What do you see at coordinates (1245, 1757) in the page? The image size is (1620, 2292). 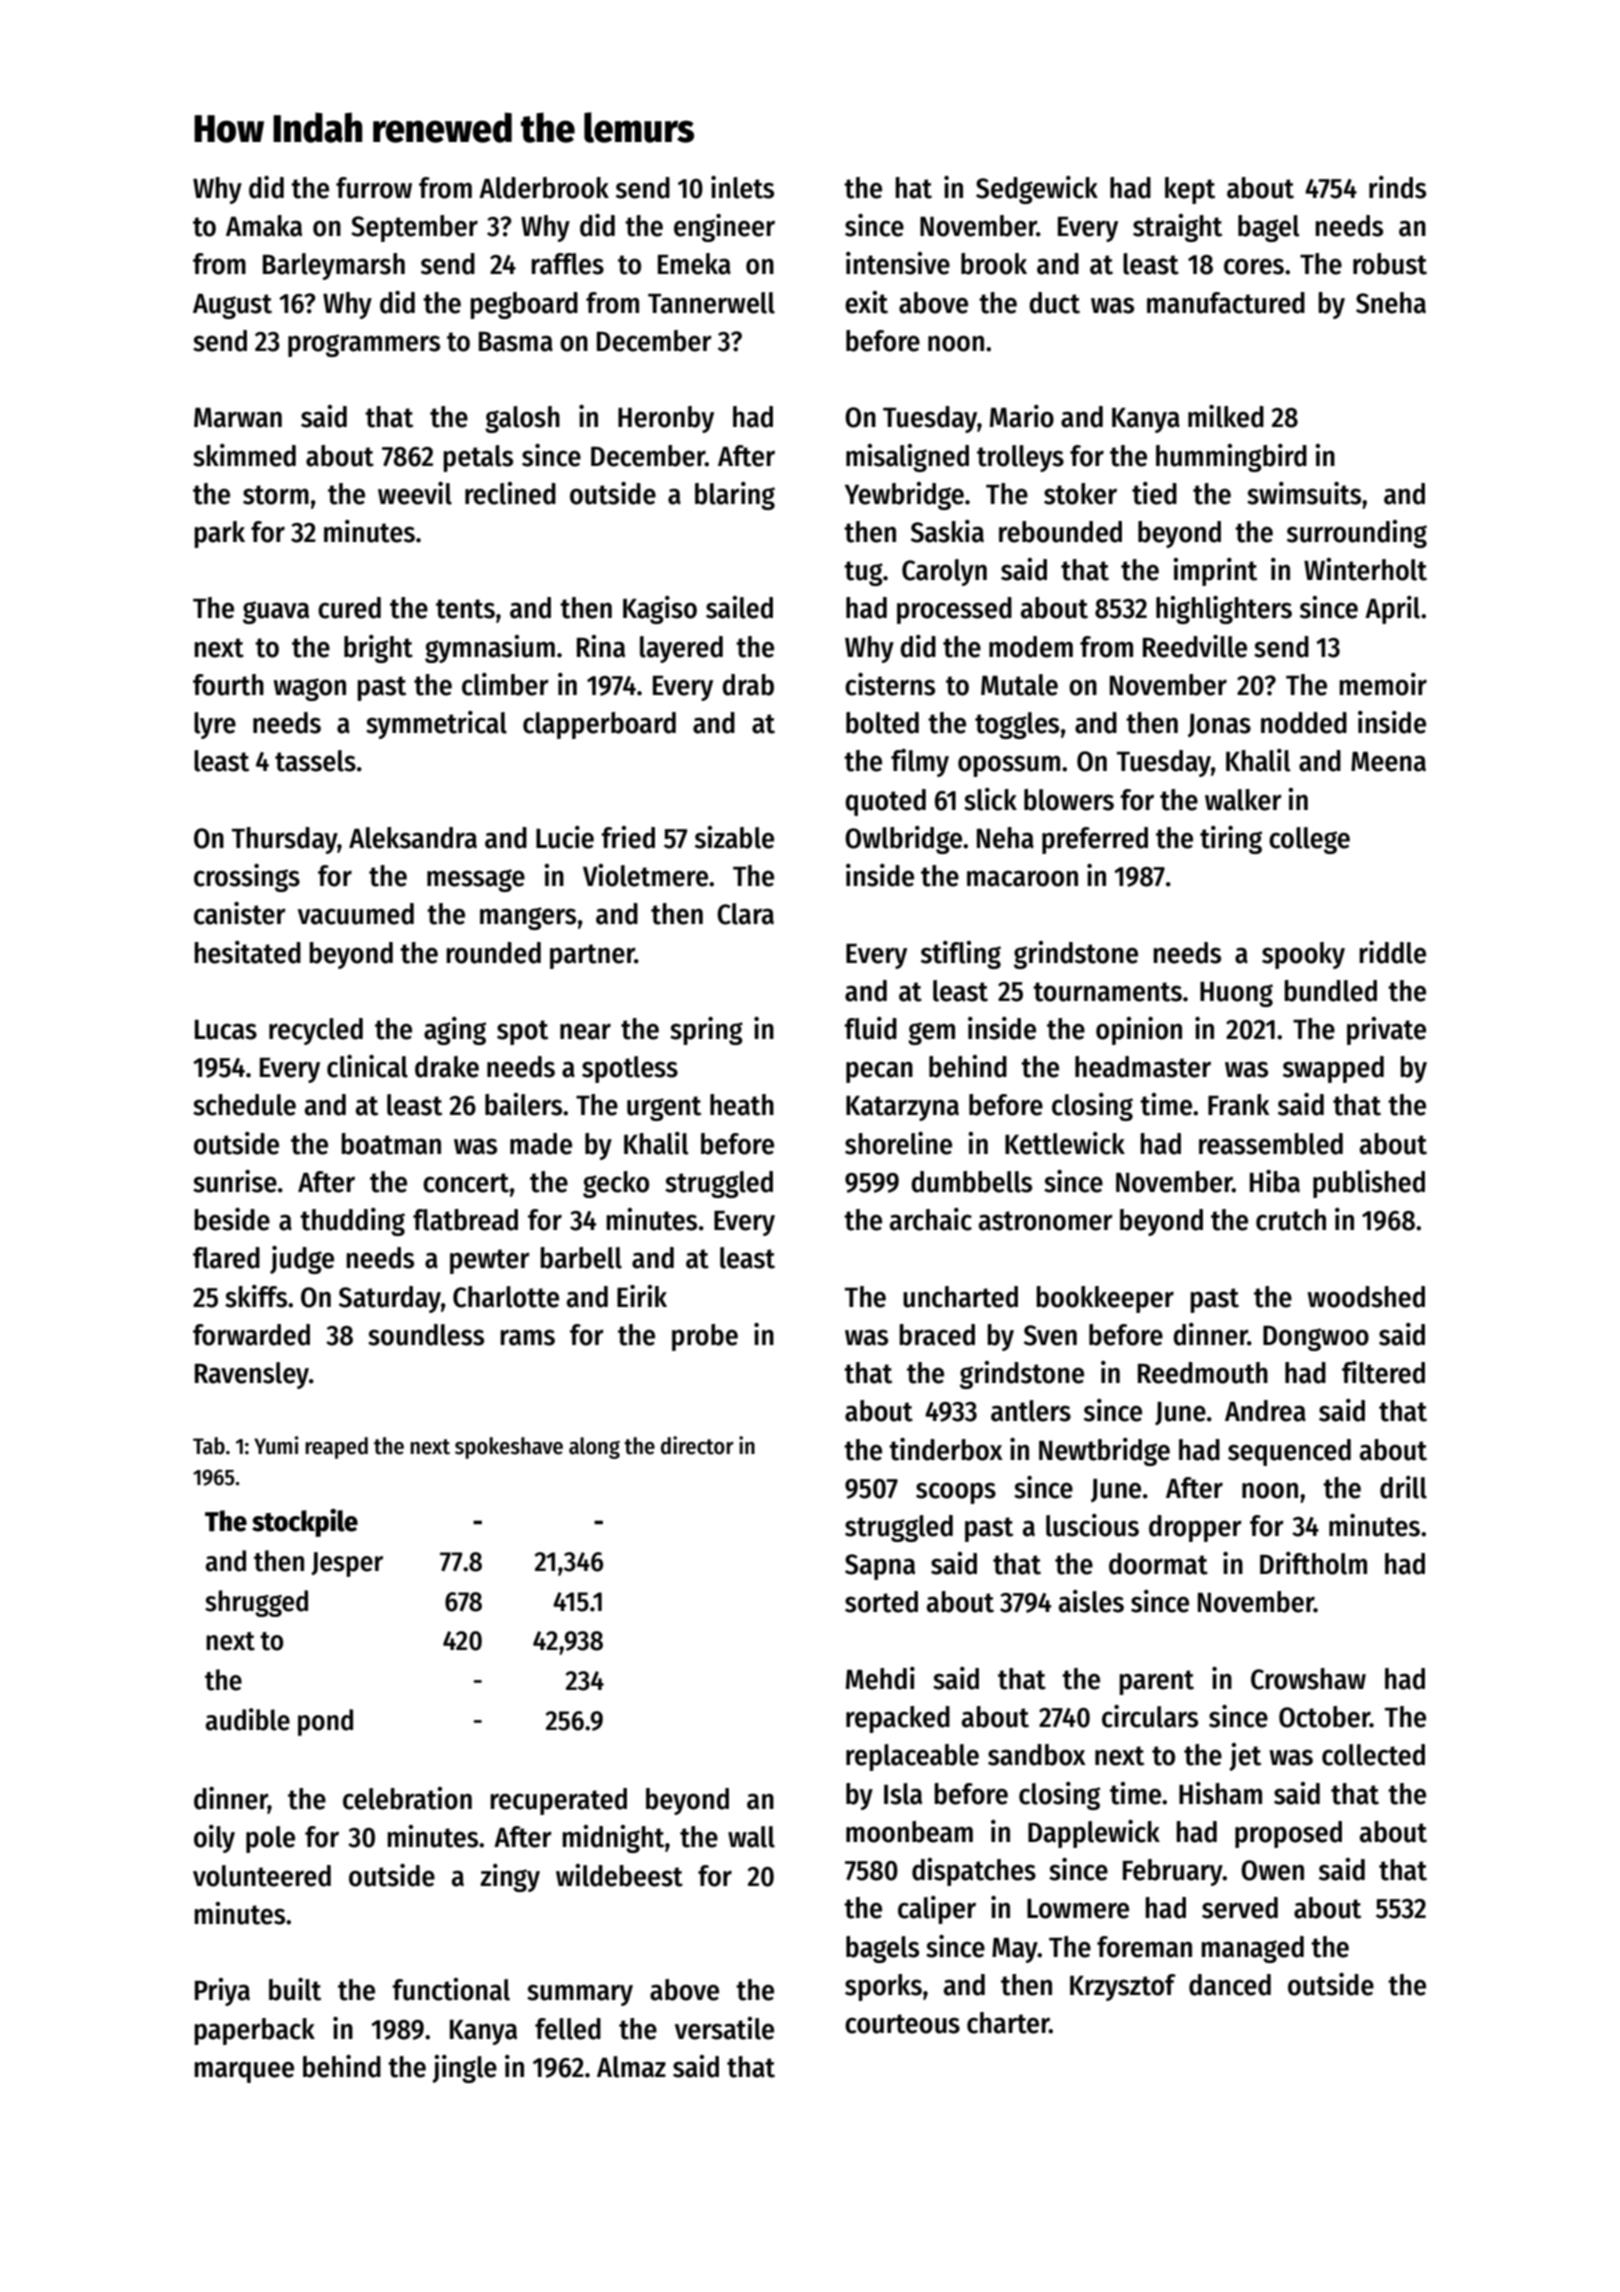 I see `jet` at bounding box center [1245, 1757].
